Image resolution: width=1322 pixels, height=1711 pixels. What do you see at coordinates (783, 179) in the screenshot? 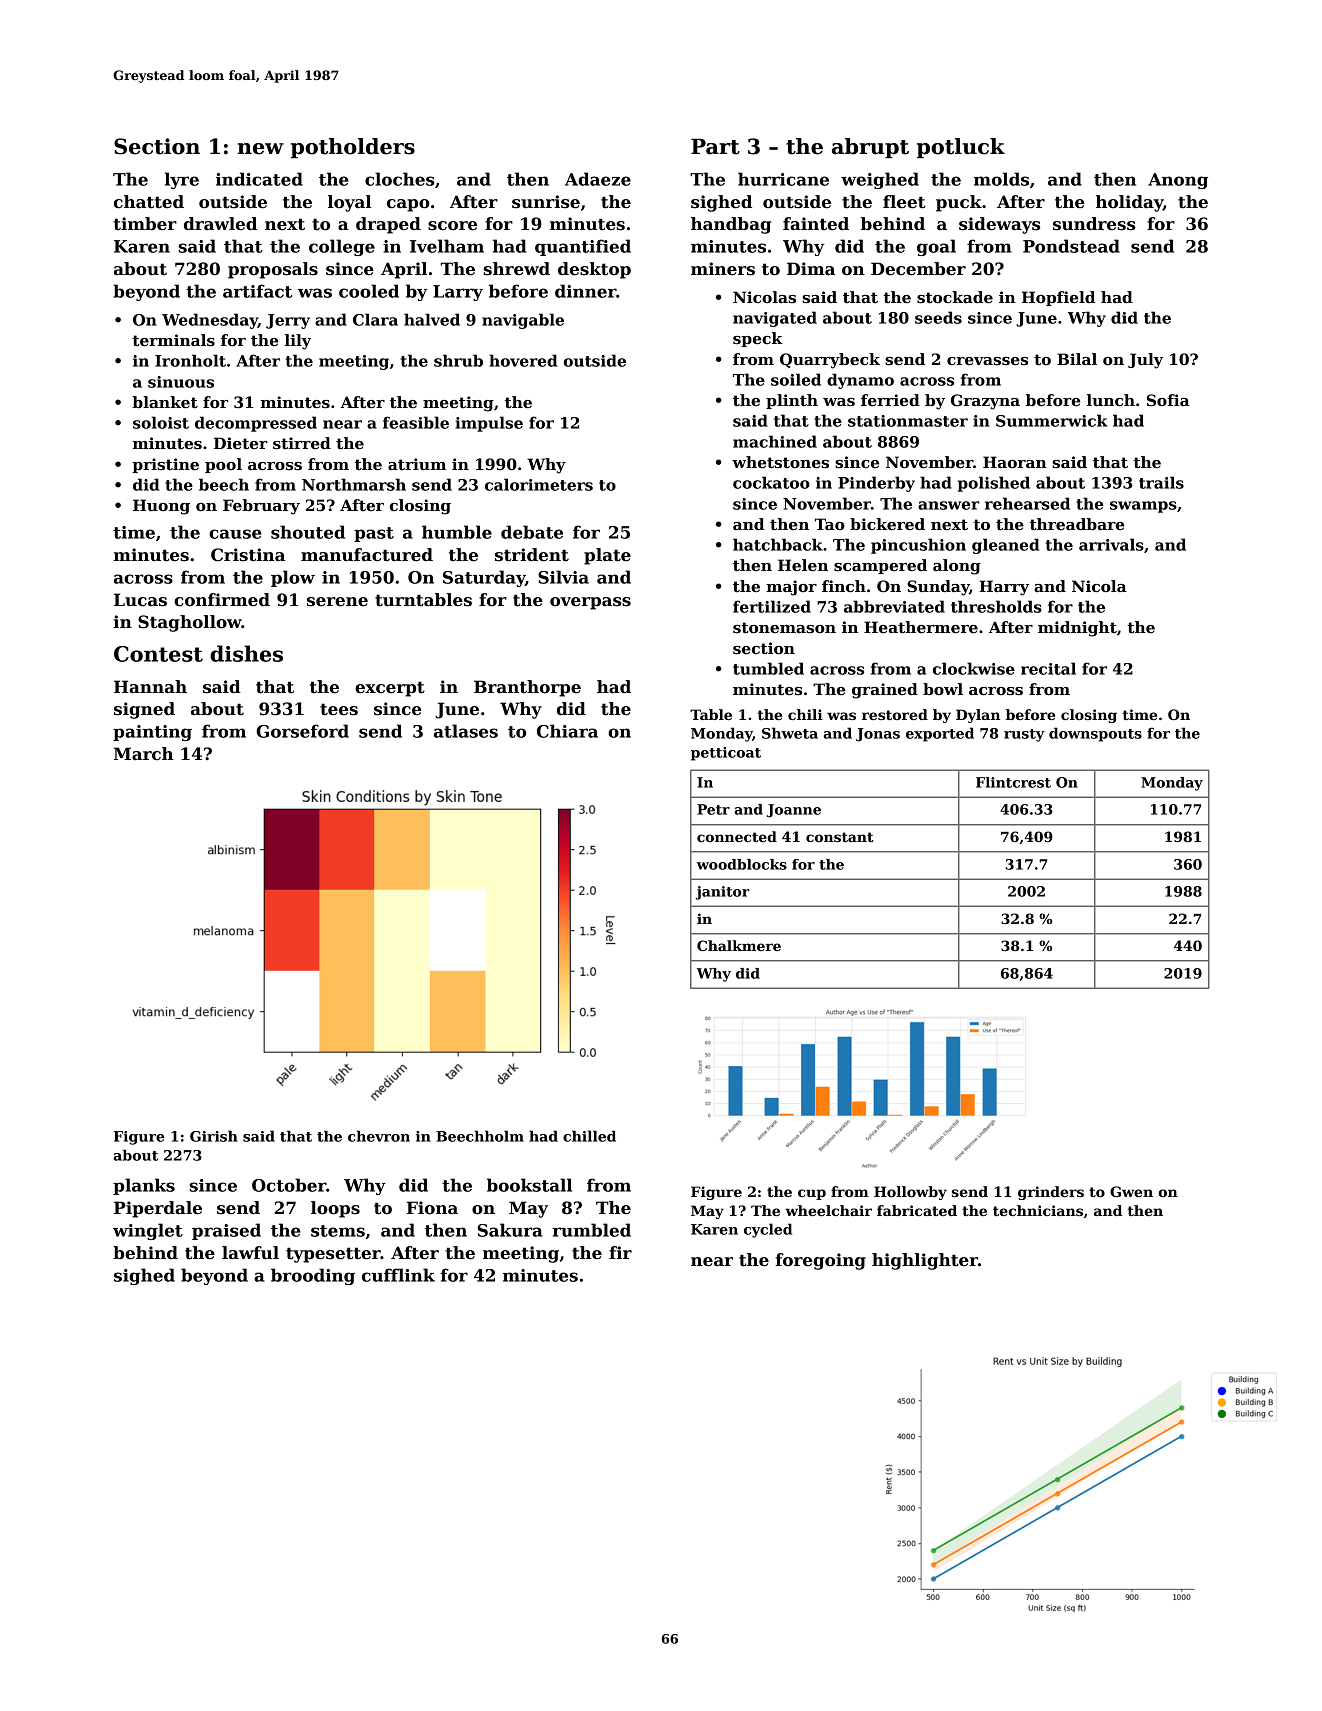
I see `hurricane` at bounding box center [783, 179].
